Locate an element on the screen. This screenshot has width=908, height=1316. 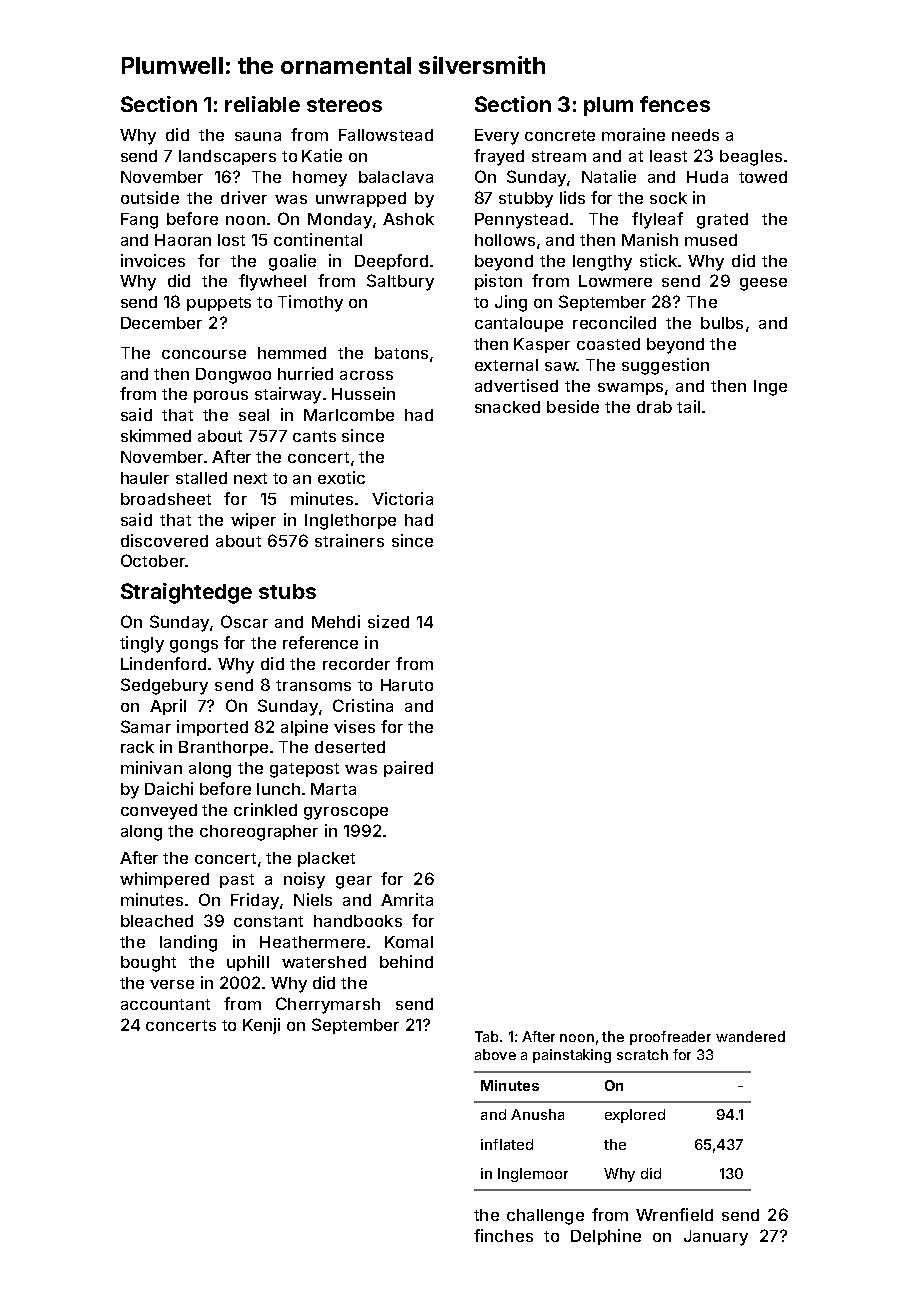
placket is located at coordinates (326, 859).
